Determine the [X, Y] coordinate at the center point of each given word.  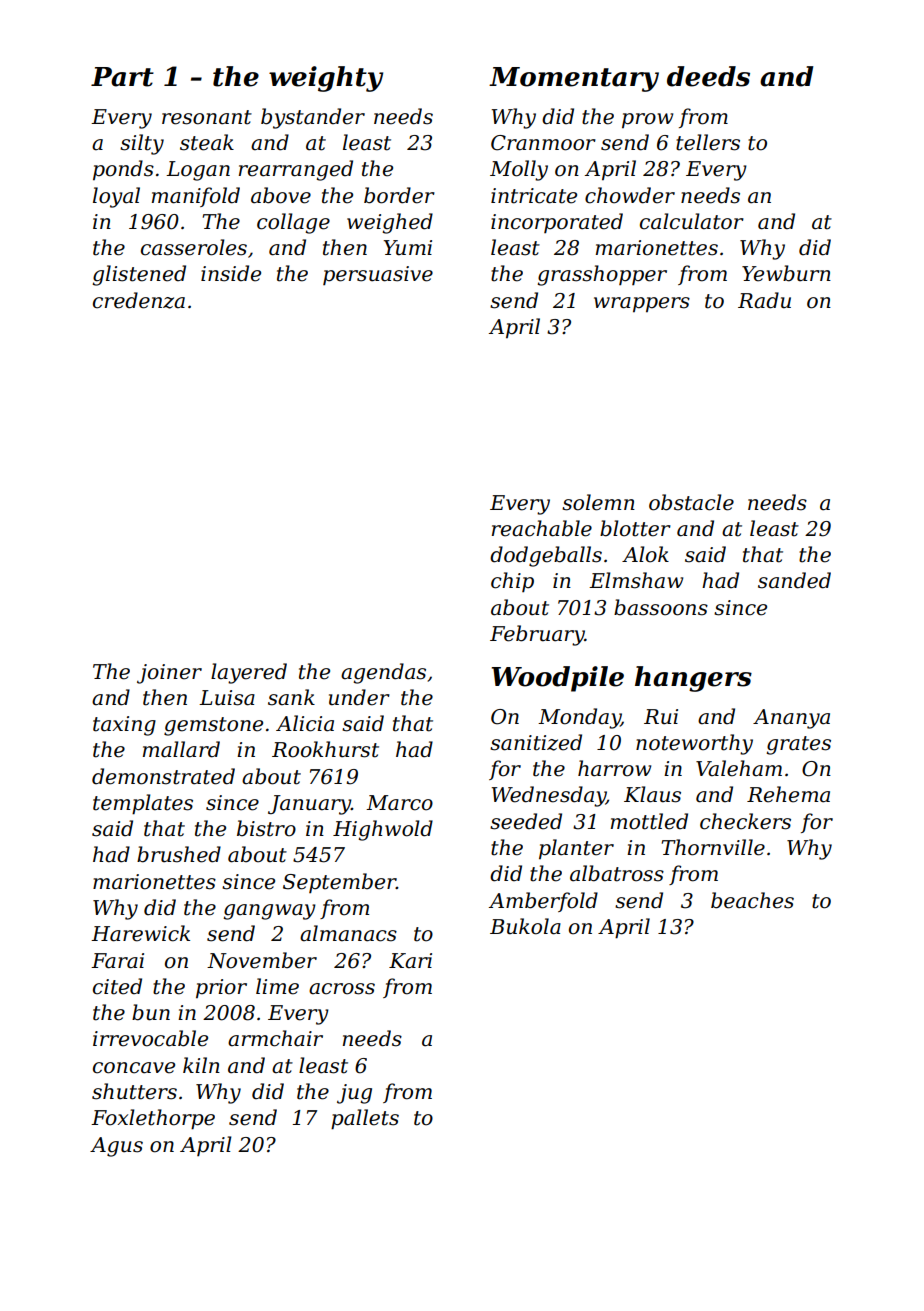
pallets [365, 1119]
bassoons [661, 607]
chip [512, 582]
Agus [116, 1147]
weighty [326, 79]
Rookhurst [325, 749]
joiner [169, 674]
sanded [794, 580]
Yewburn [786, 273]
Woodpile [558, 679]
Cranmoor [543, 143]
